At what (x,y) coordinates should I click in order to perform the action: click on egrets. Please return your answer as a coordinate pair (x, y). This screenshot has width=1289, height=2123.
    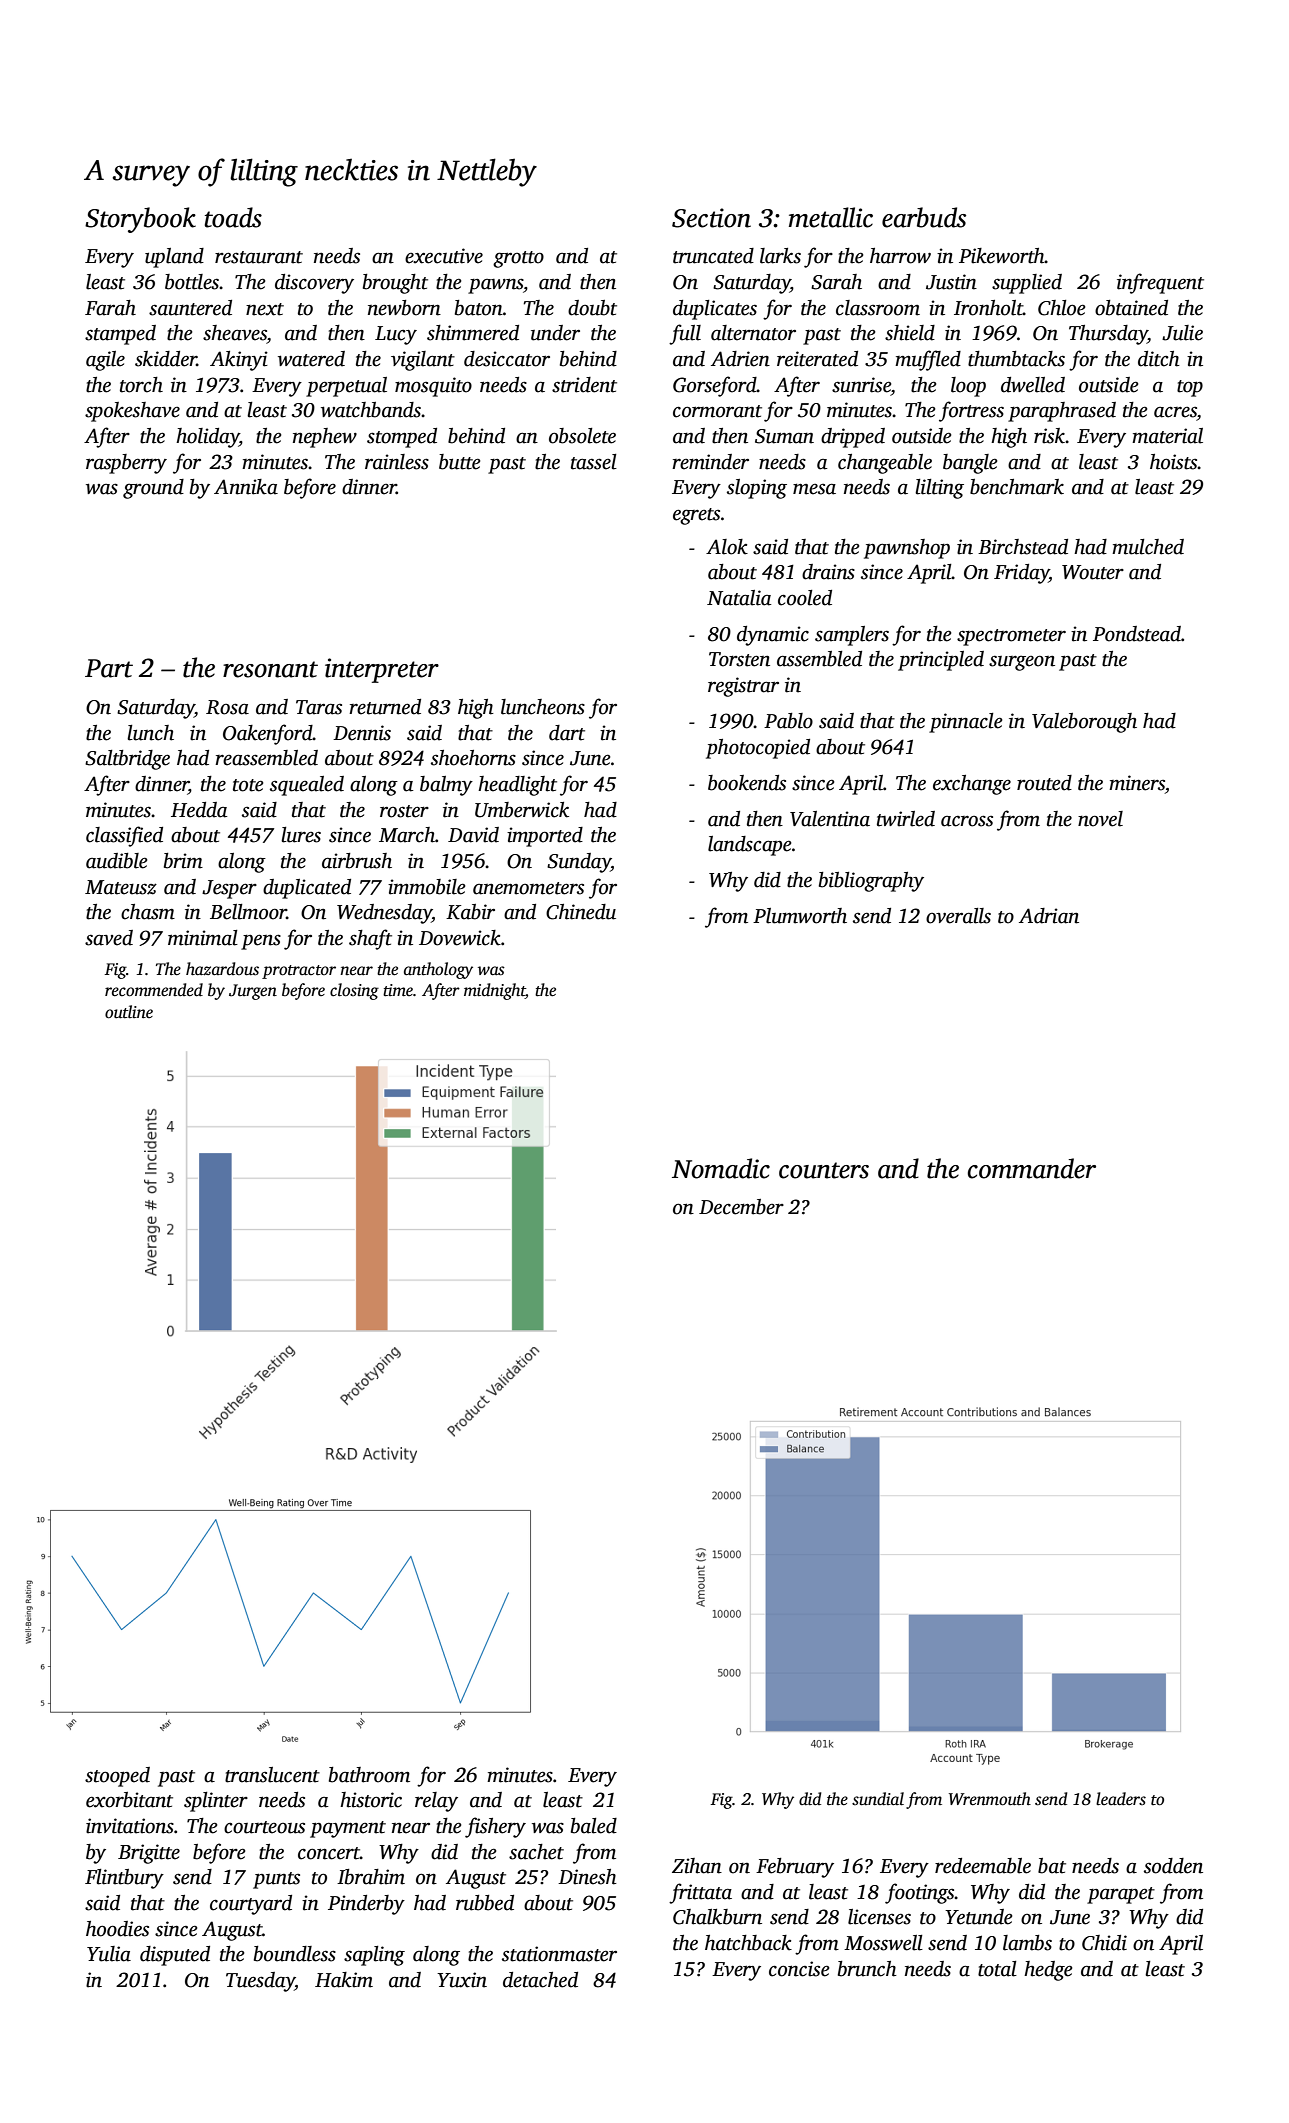
    Looking at the image, I should click on (696, 516).
